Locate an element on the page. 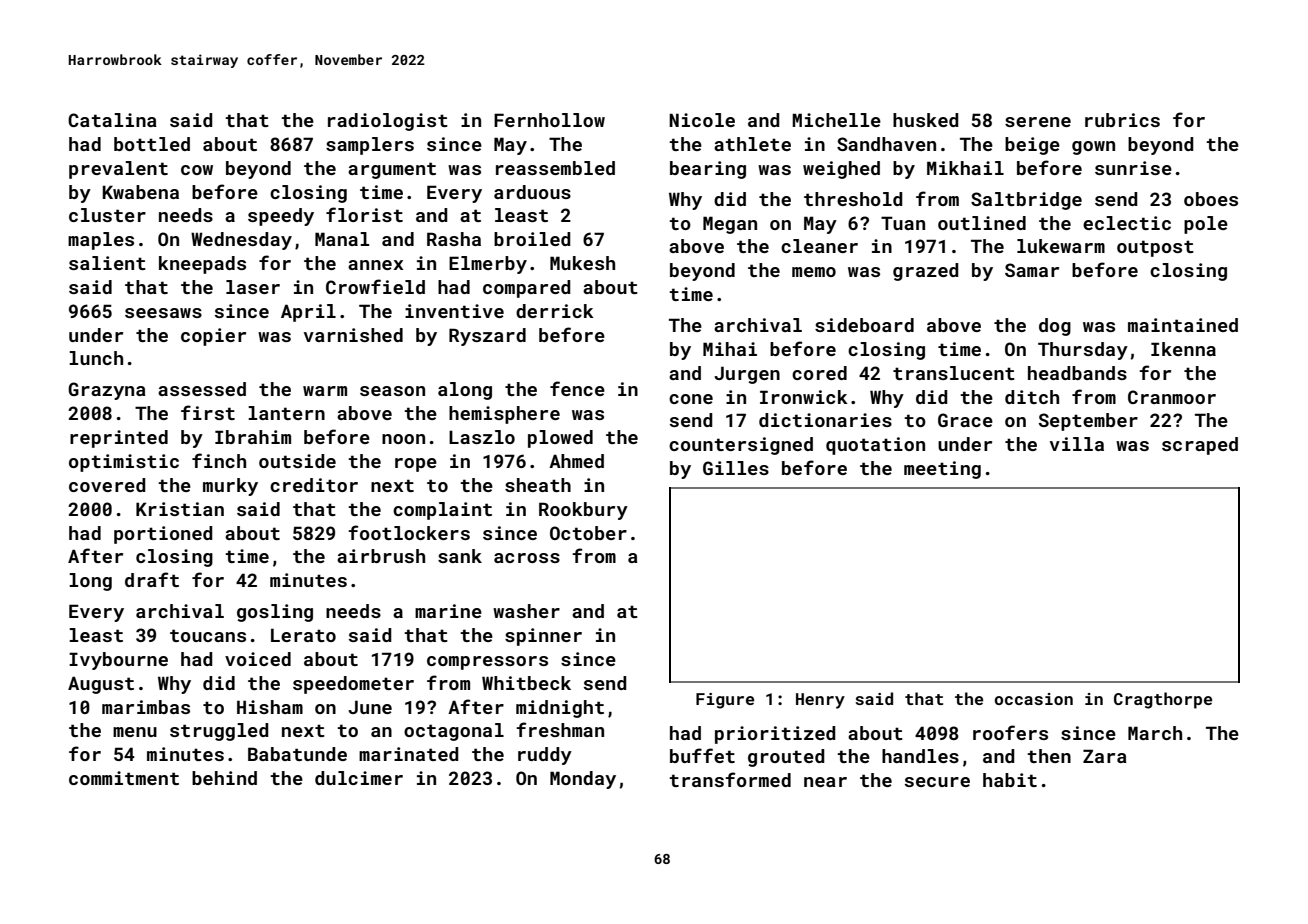 This document has width=1308, height=924. Monday is located at coordinates (583, 780).
